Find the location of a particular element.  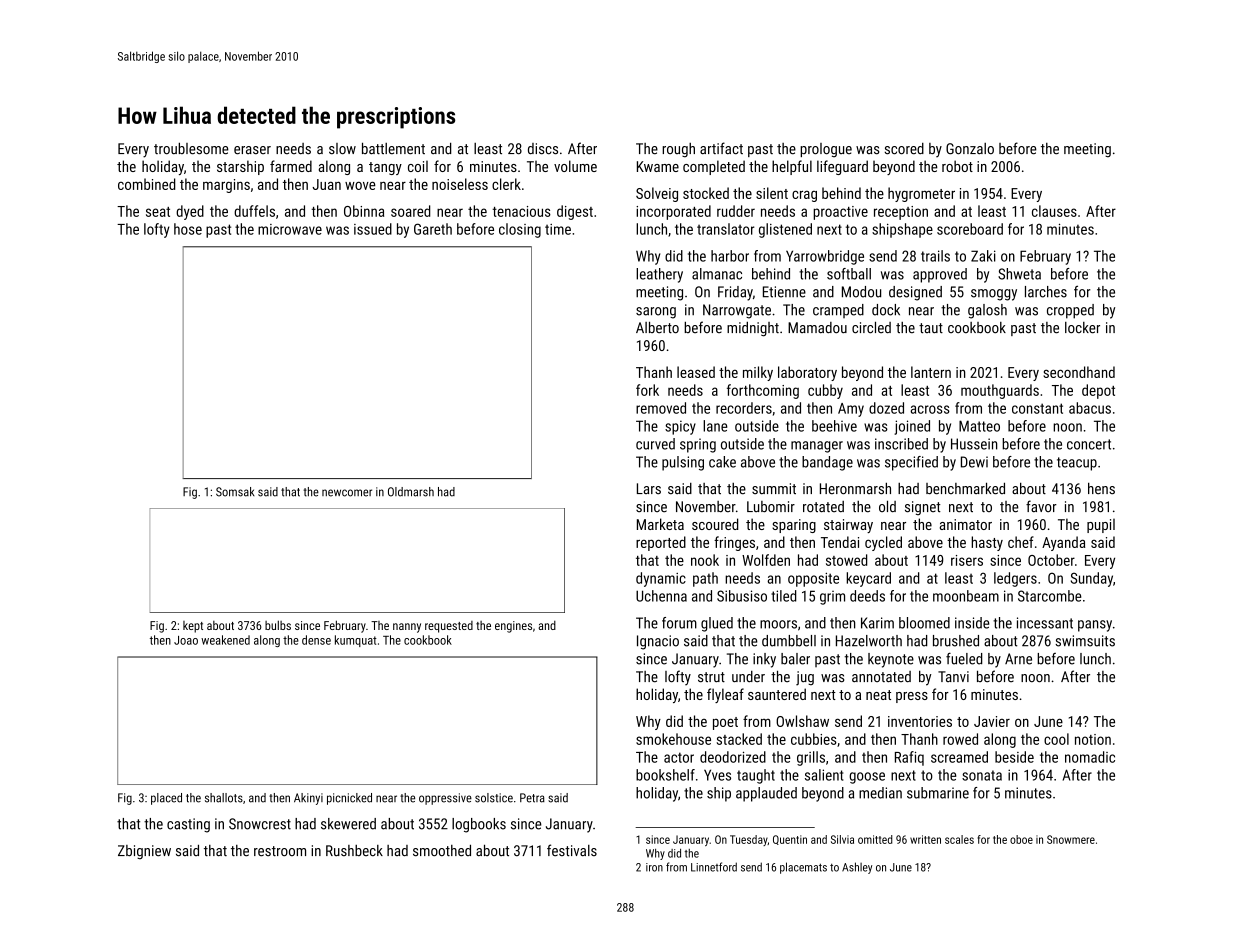

artifact is located at coordinates (721, 148).
